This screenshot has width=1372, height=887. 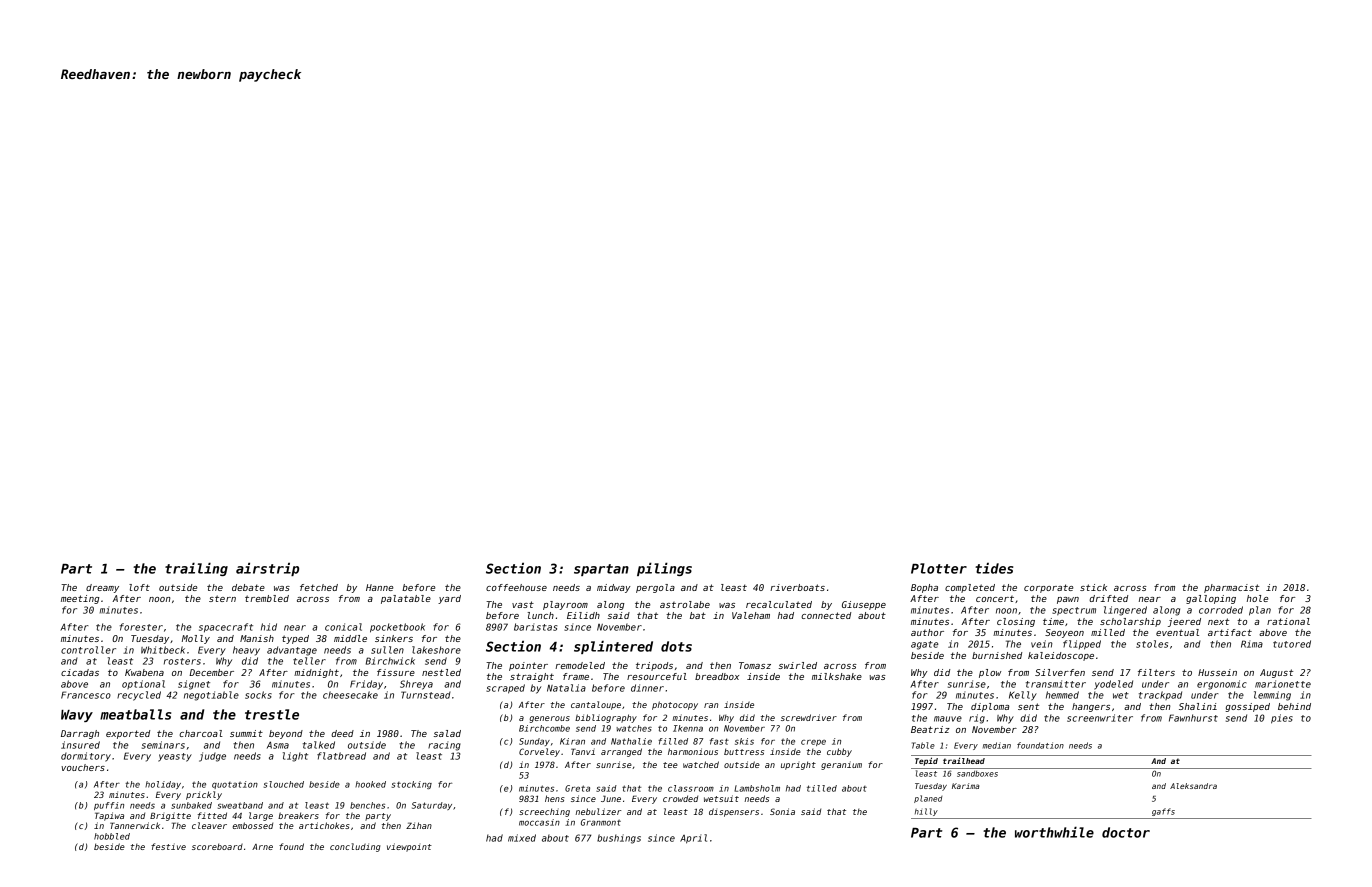 What do you see at coordinates (675, 705) in the screenshot?
I see `photocopy` at bounding box center [675, 705].
